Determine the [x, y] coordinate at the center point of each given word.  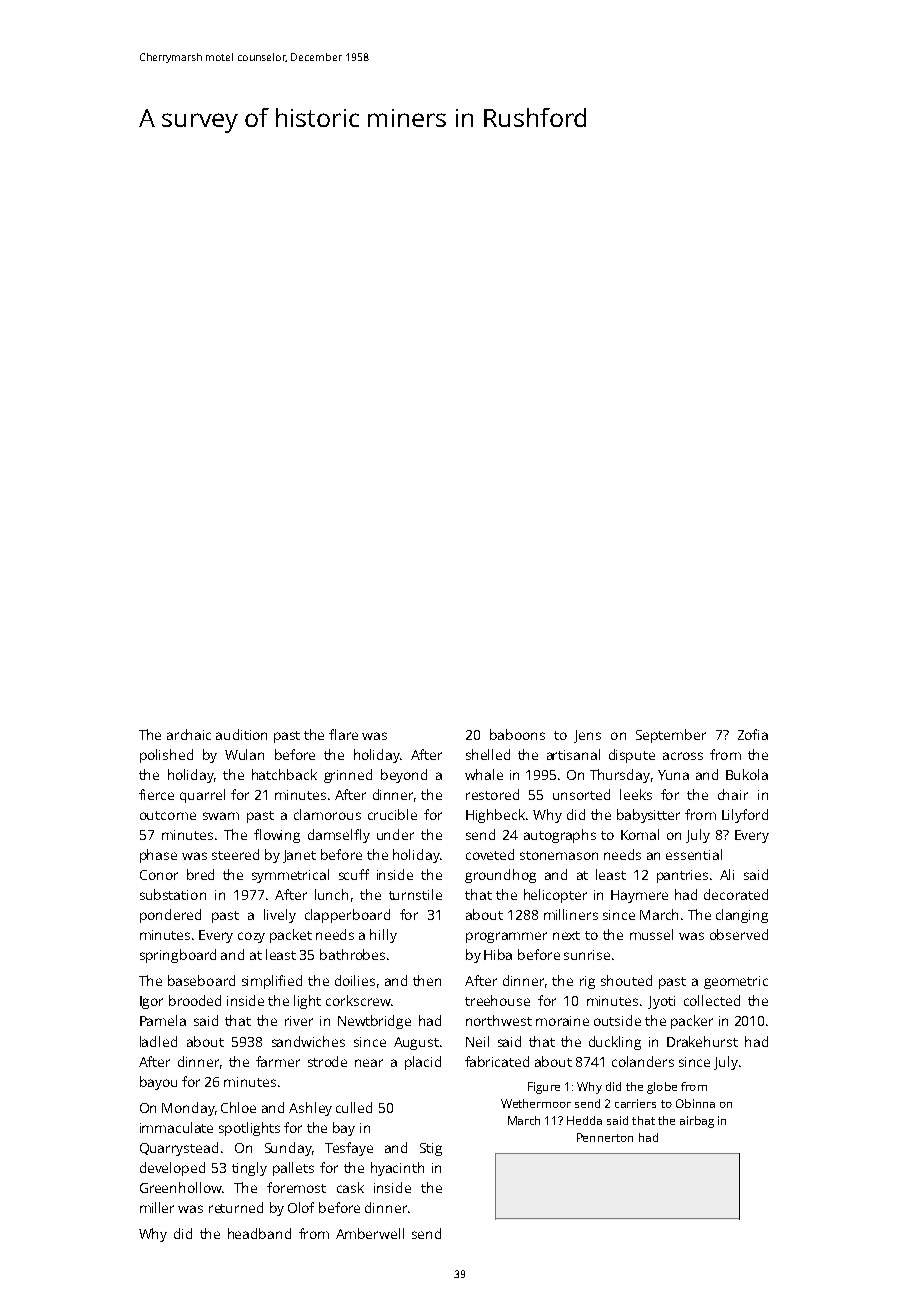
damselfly [339, 836]
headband [259, 1233]
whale [484, 774]
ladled [158, 1041]
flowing [277, 836]
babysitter [648, 816]
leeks [636, 794]
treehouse [497, 1000]
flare [343, 734]
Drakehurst [702, 1041]
